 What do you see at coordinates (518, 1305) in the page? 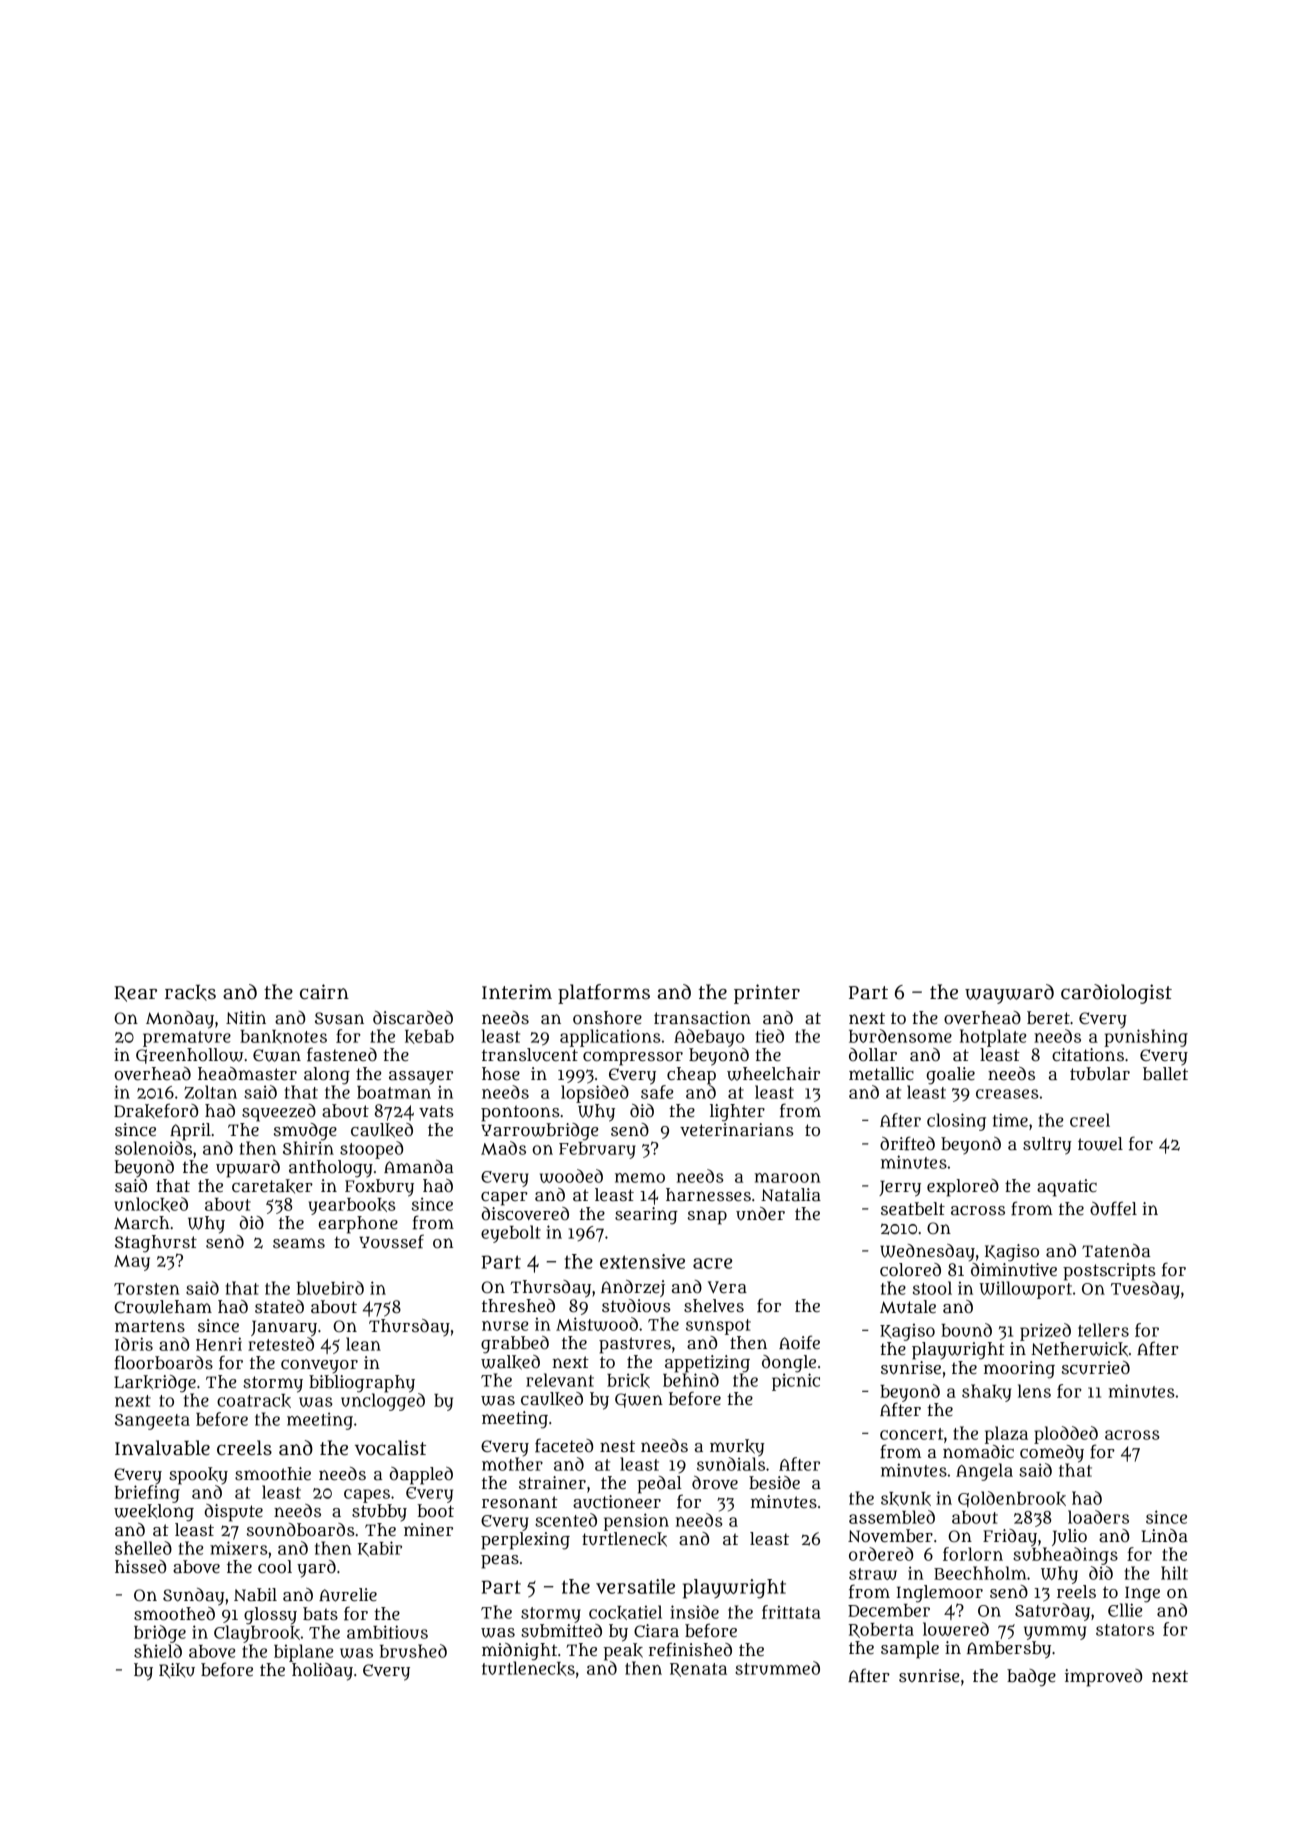
I see `threshed` at bounding box center [518, 1305].
